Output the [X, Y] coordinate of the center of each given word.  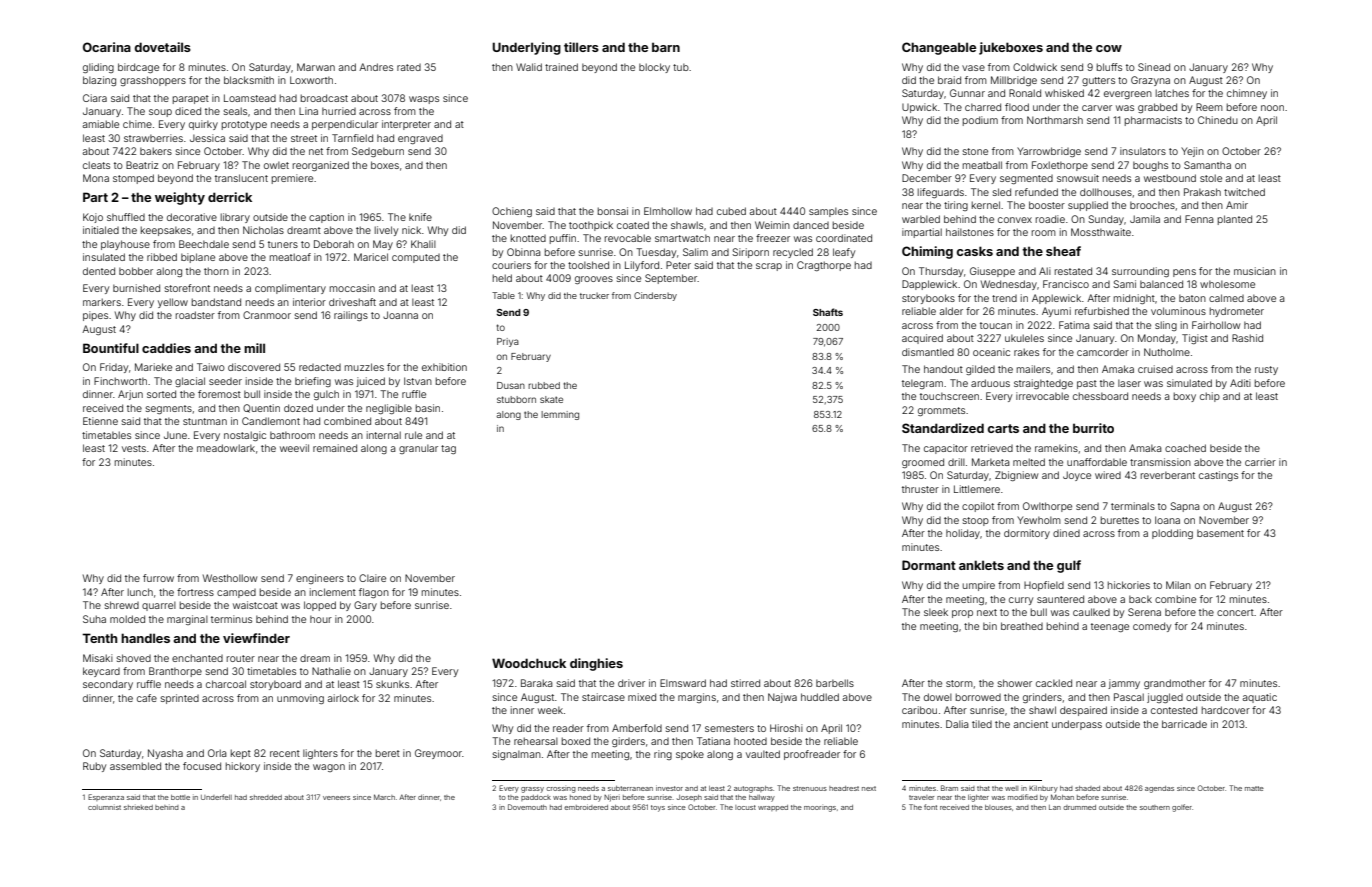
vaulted [763, 754]
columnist [104, 807]
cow [1109, 48]
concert [1235, 612]
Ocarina [107, 47]
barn [666, 47]
